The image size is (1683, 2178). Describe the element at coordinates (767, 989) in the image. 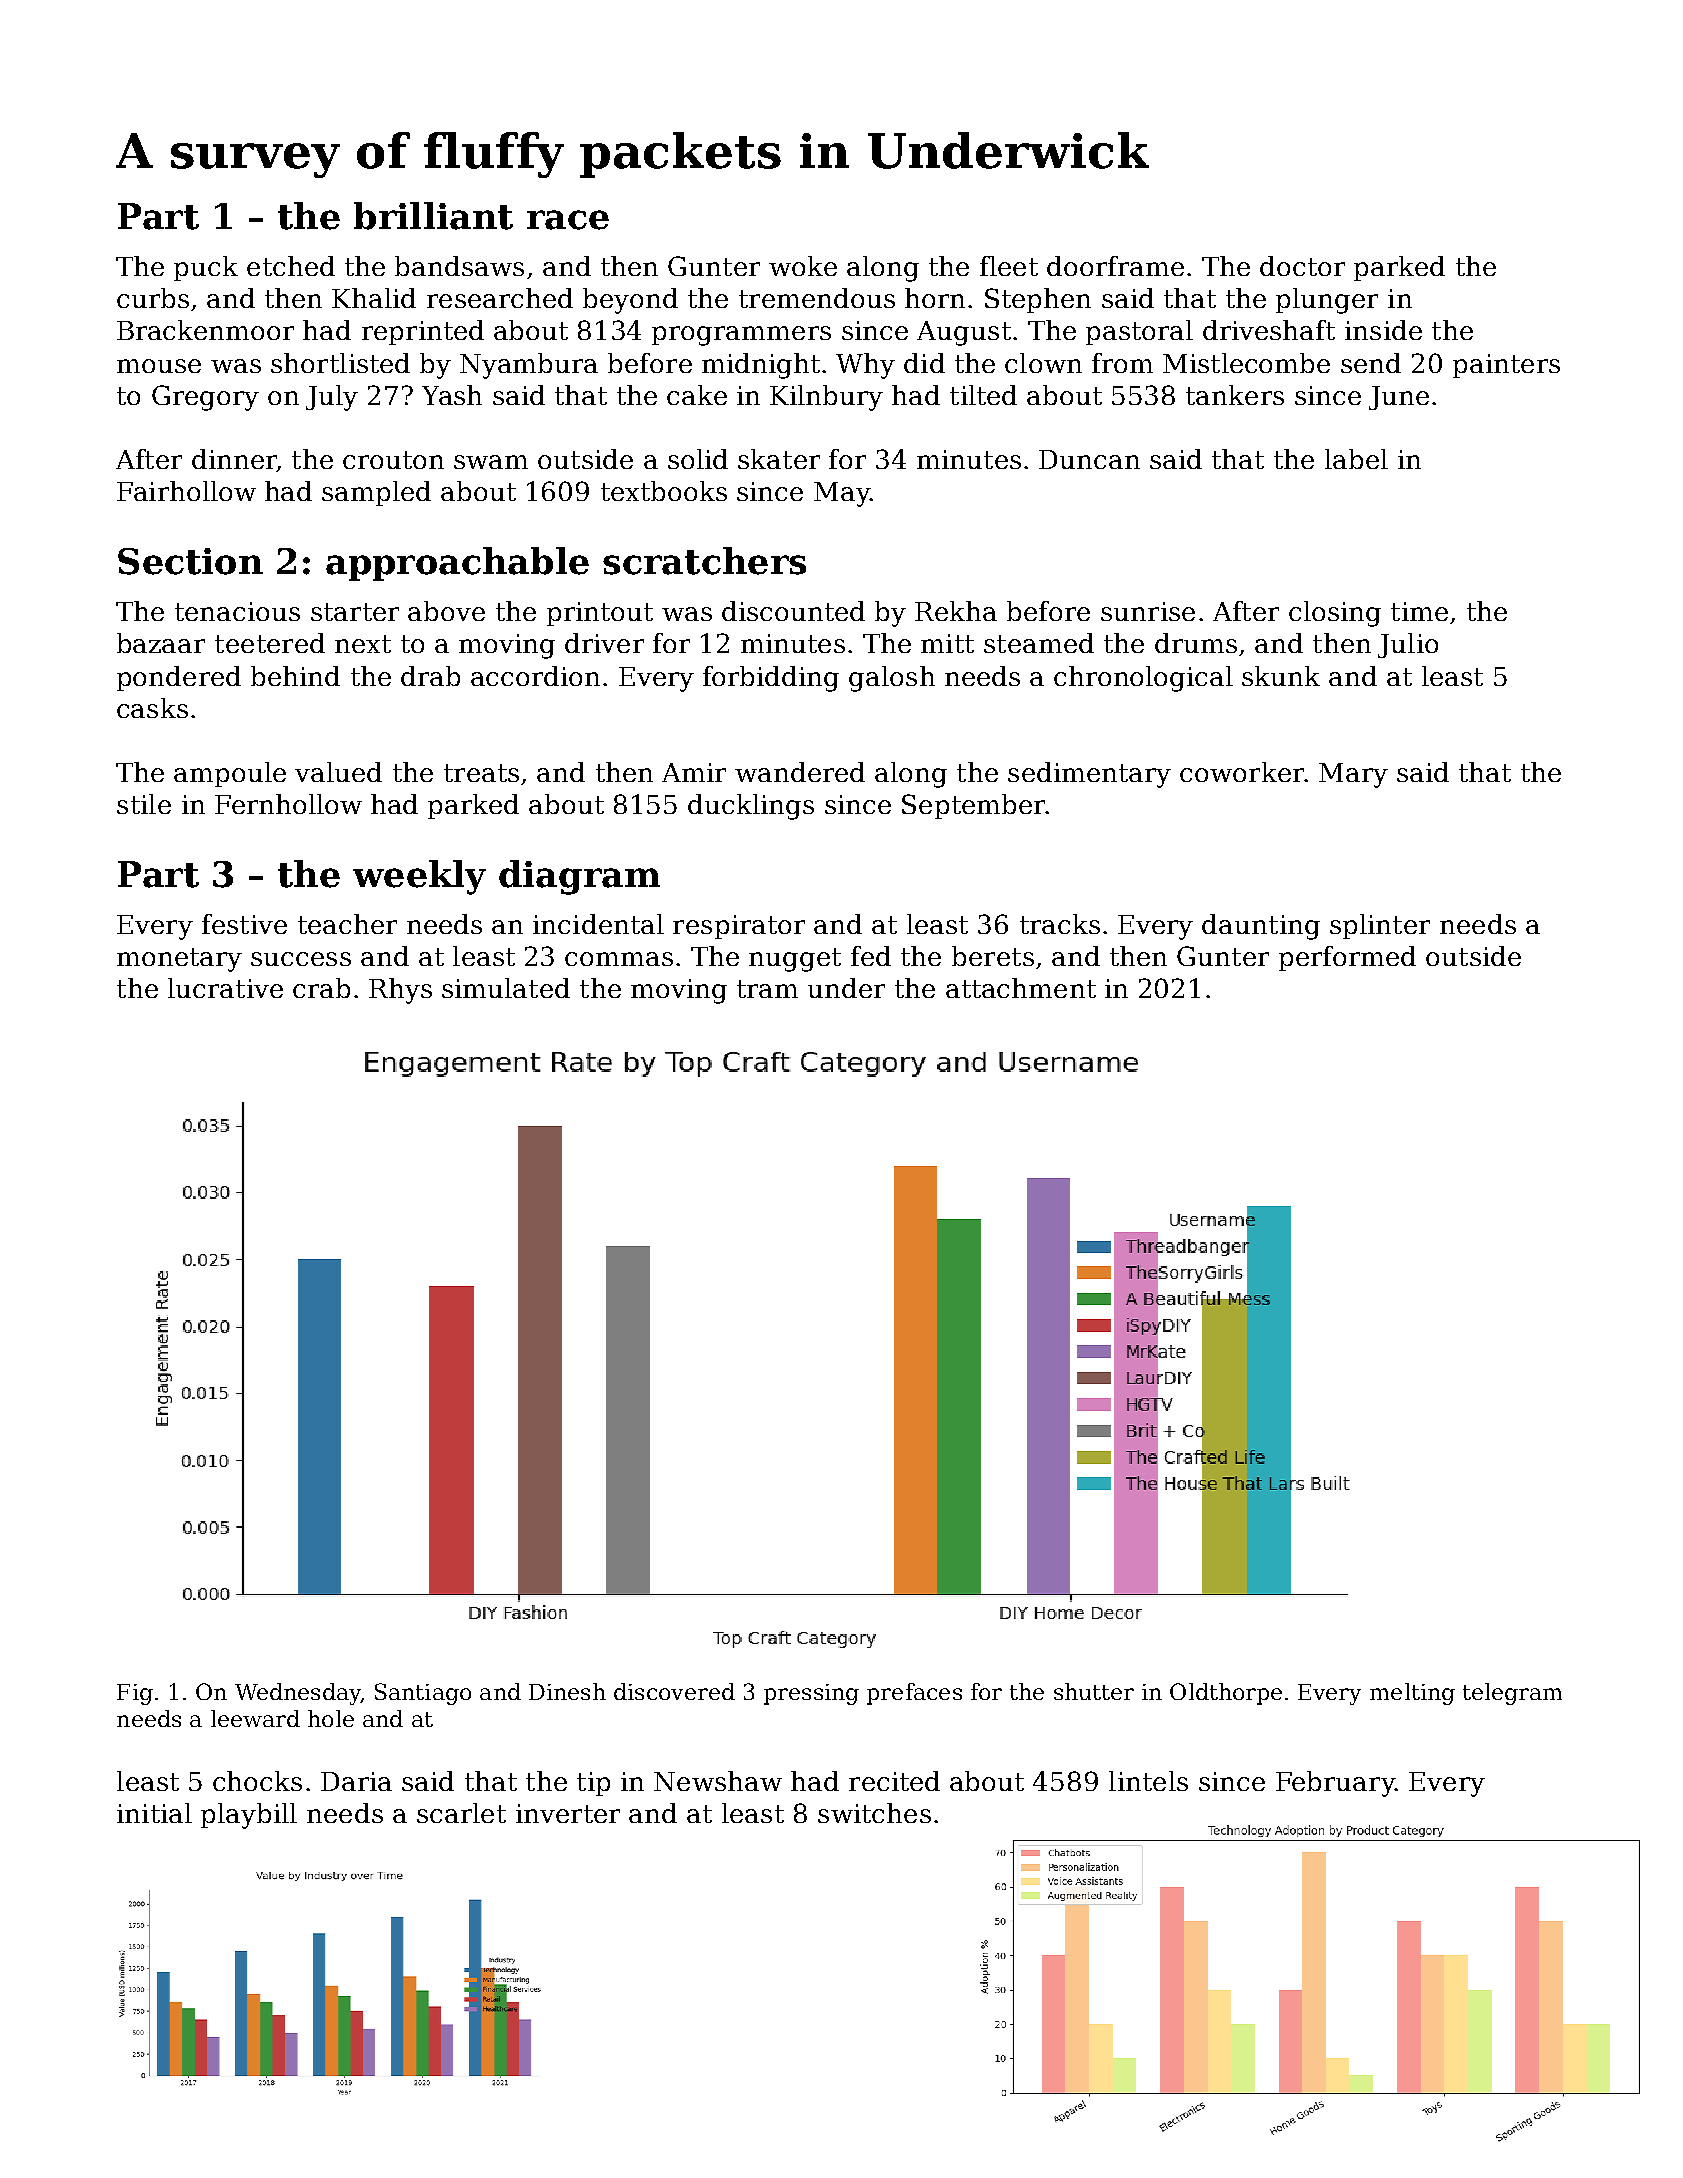

I see `tram` at that location.
